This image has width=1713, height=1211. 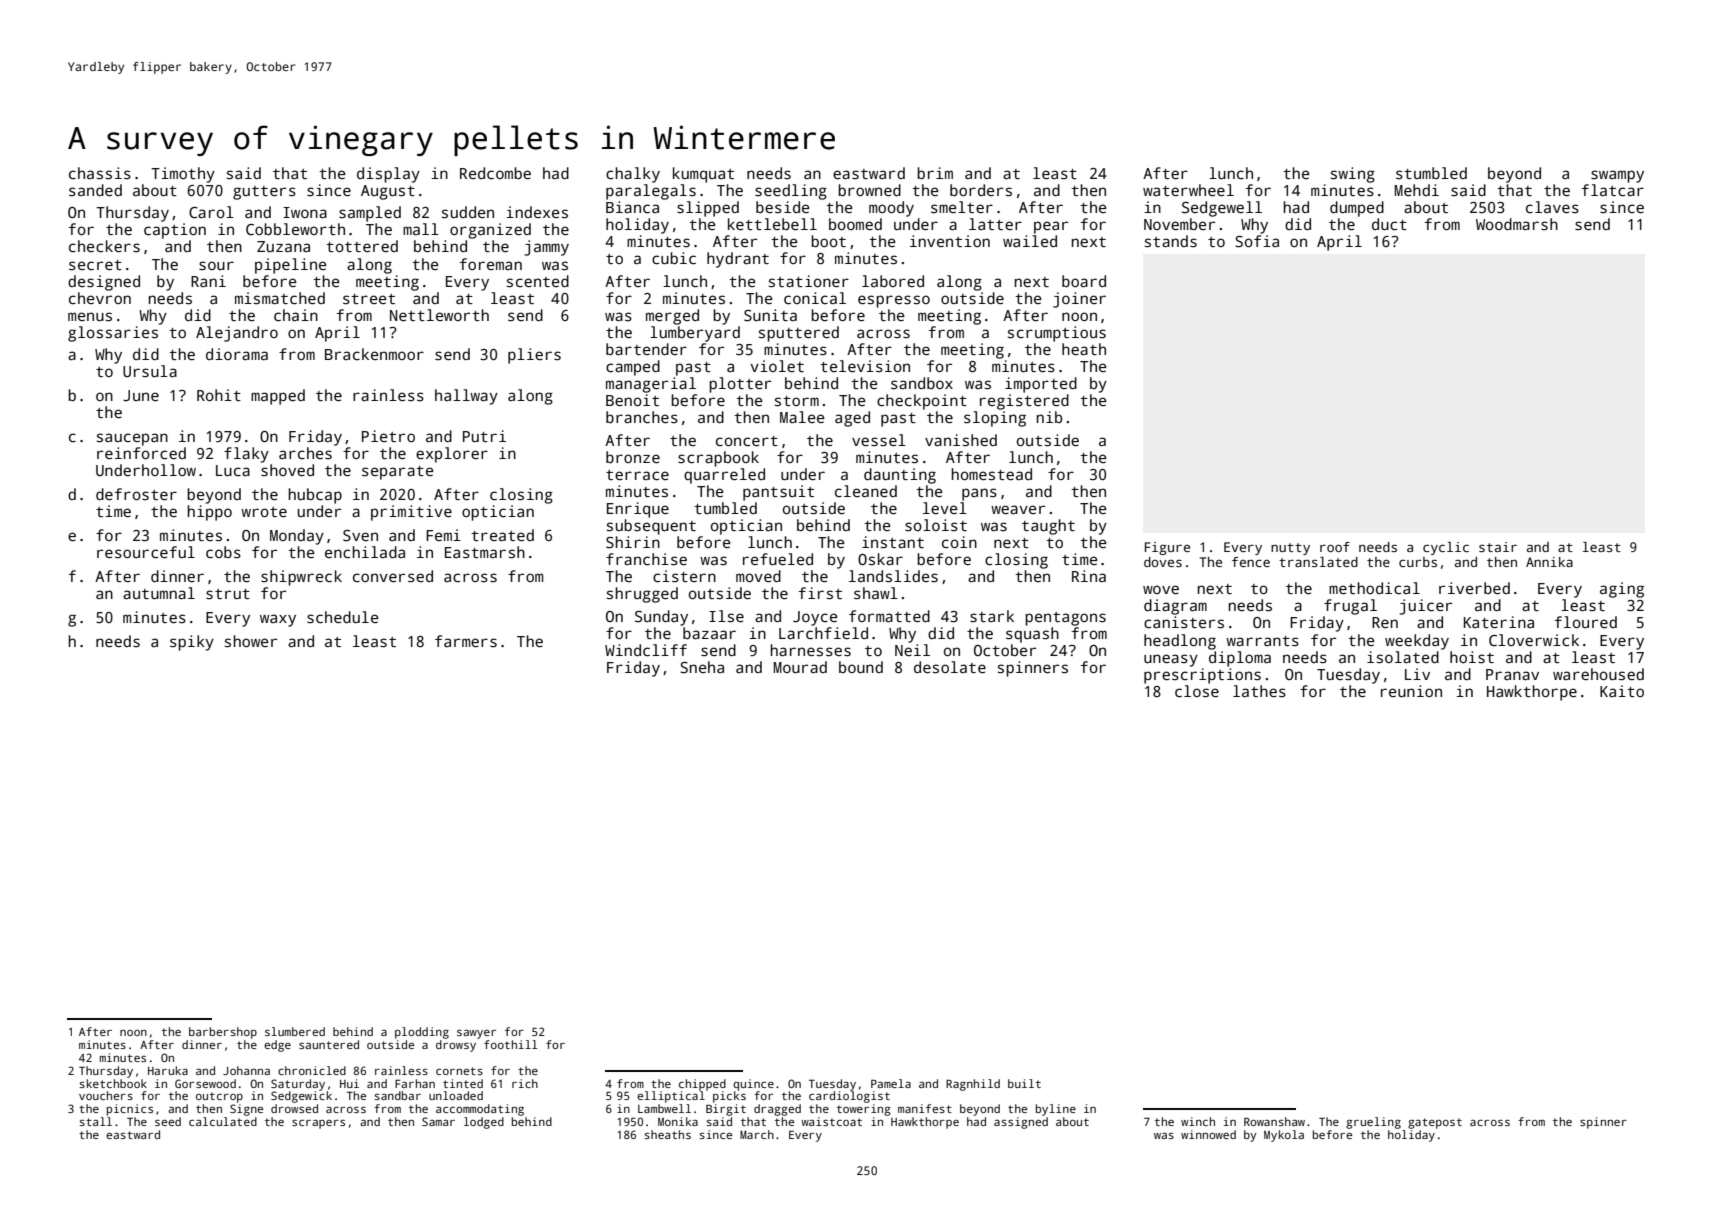 I want to click on swing, so click(x=1353, y=175).
